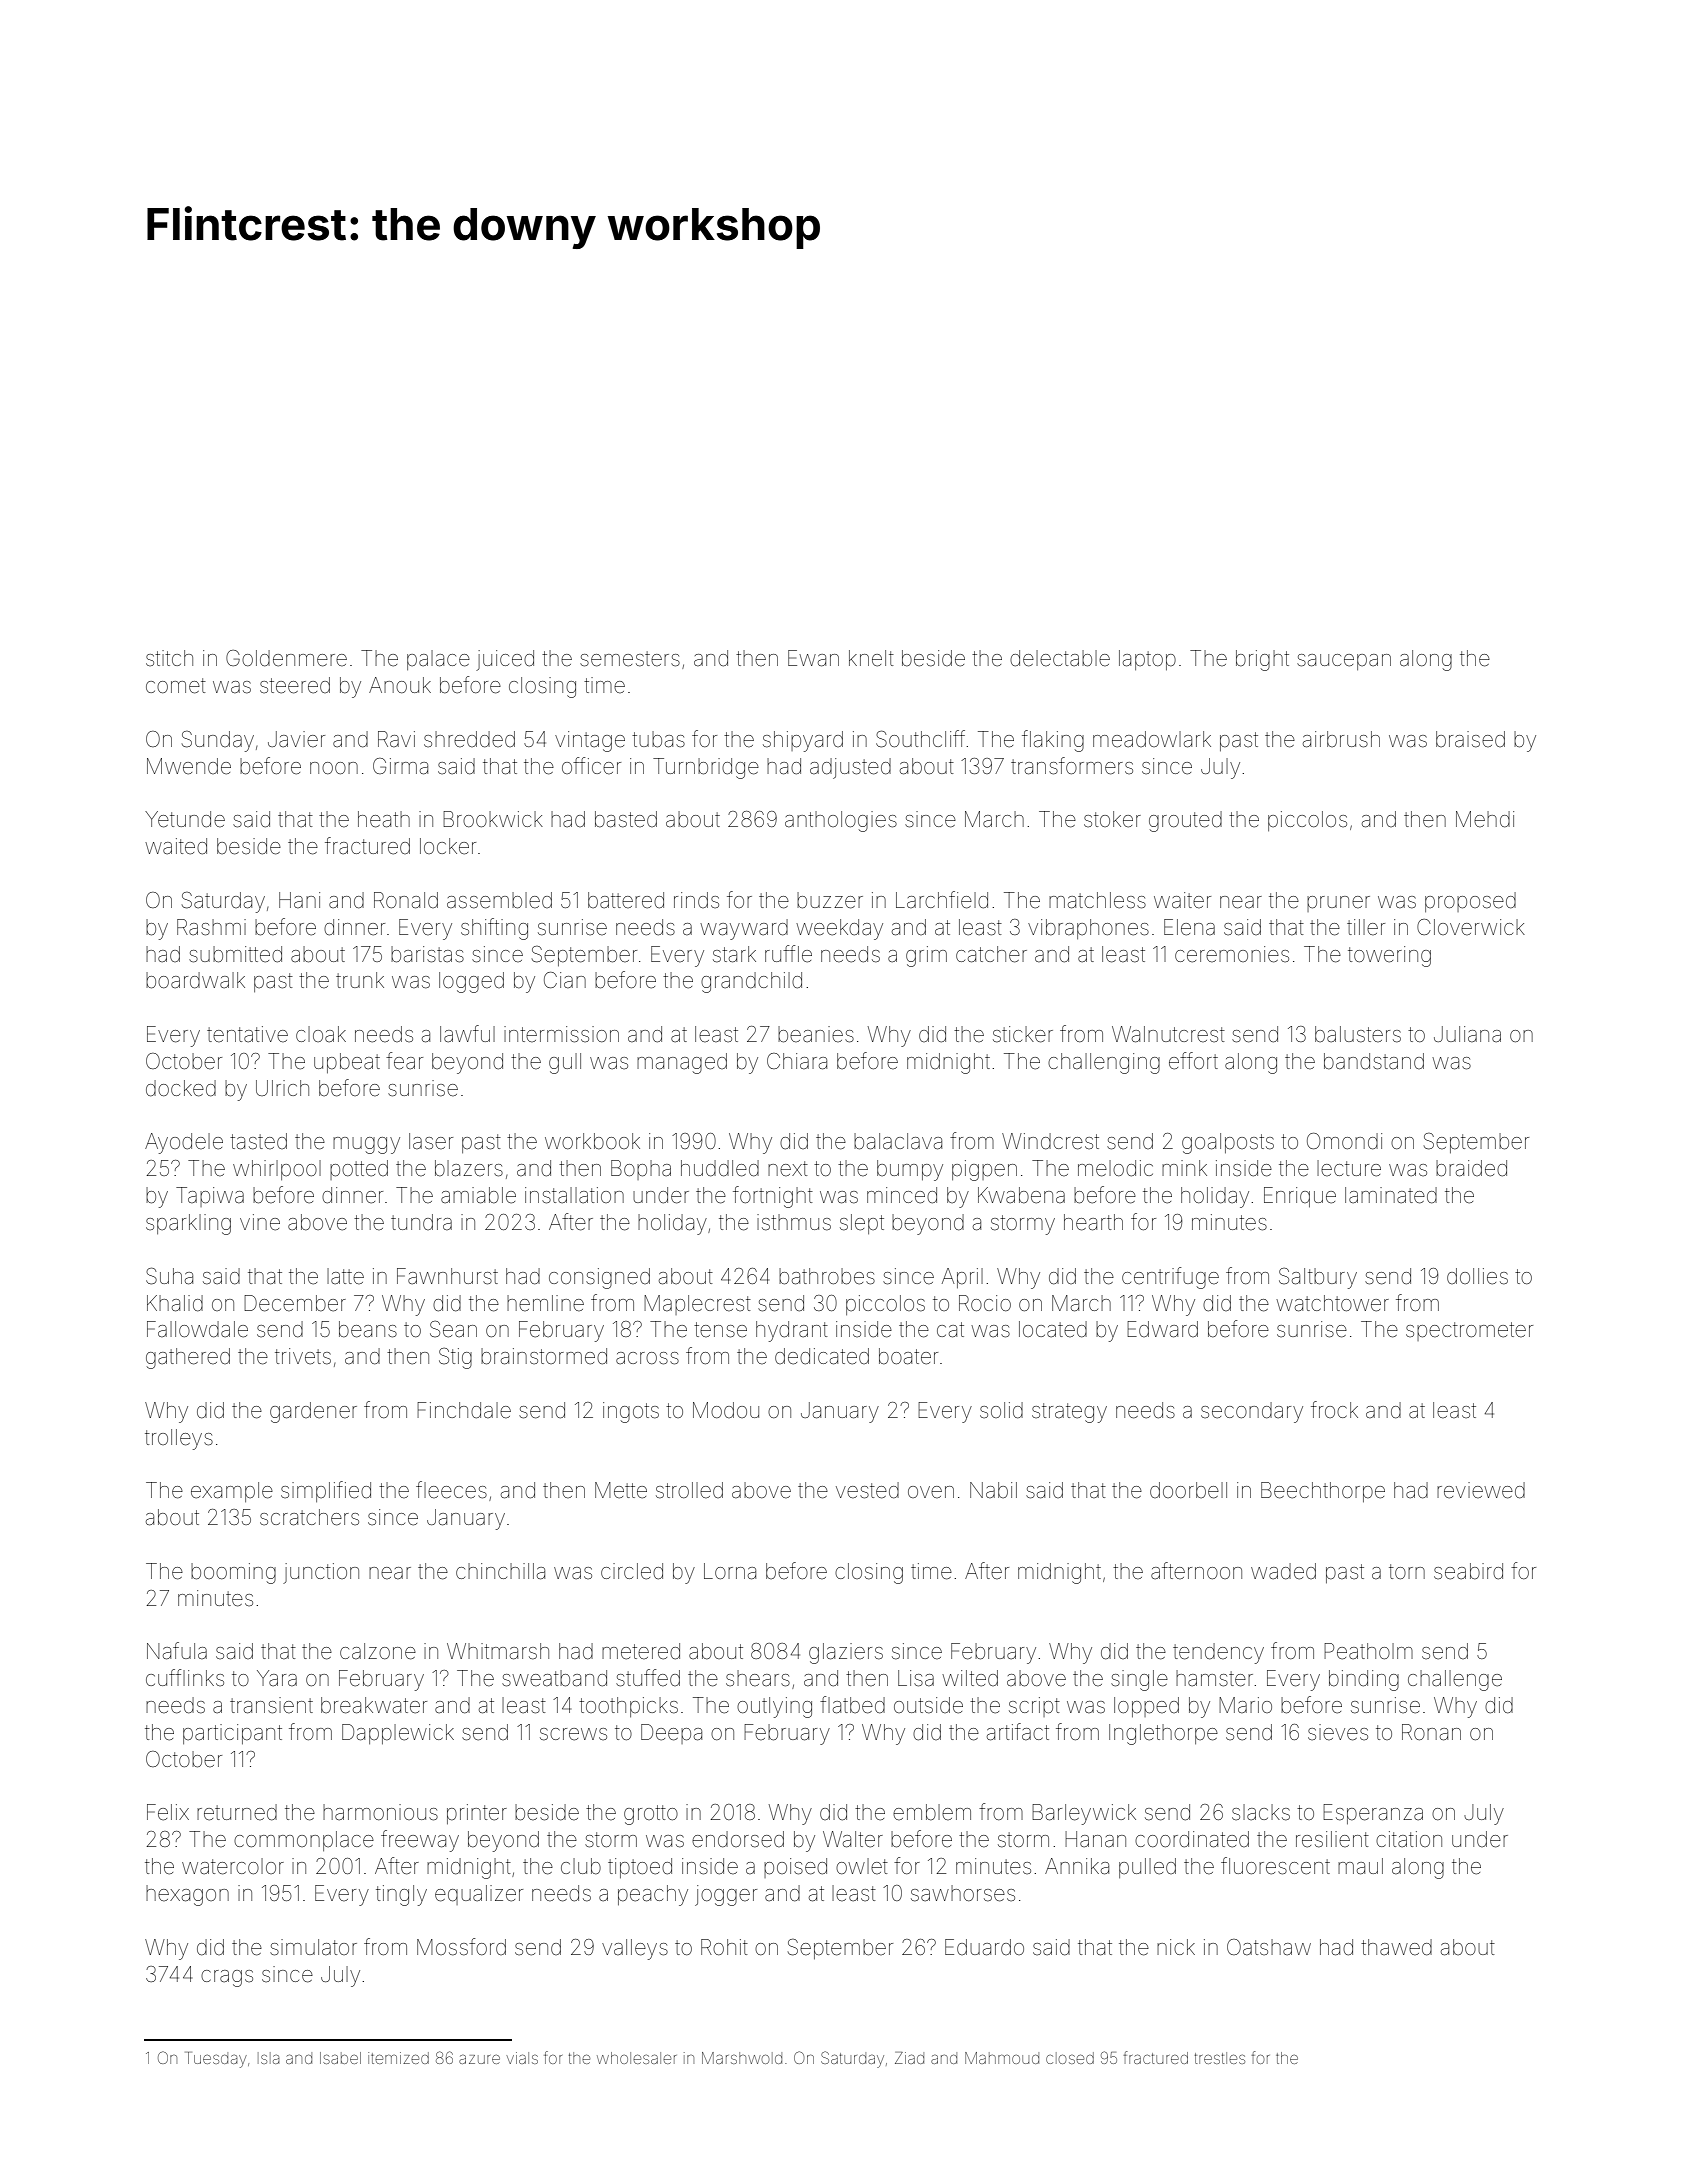  Describe the element at coordinates (176, 686) in the screenshot. I see `comet` at that location.
